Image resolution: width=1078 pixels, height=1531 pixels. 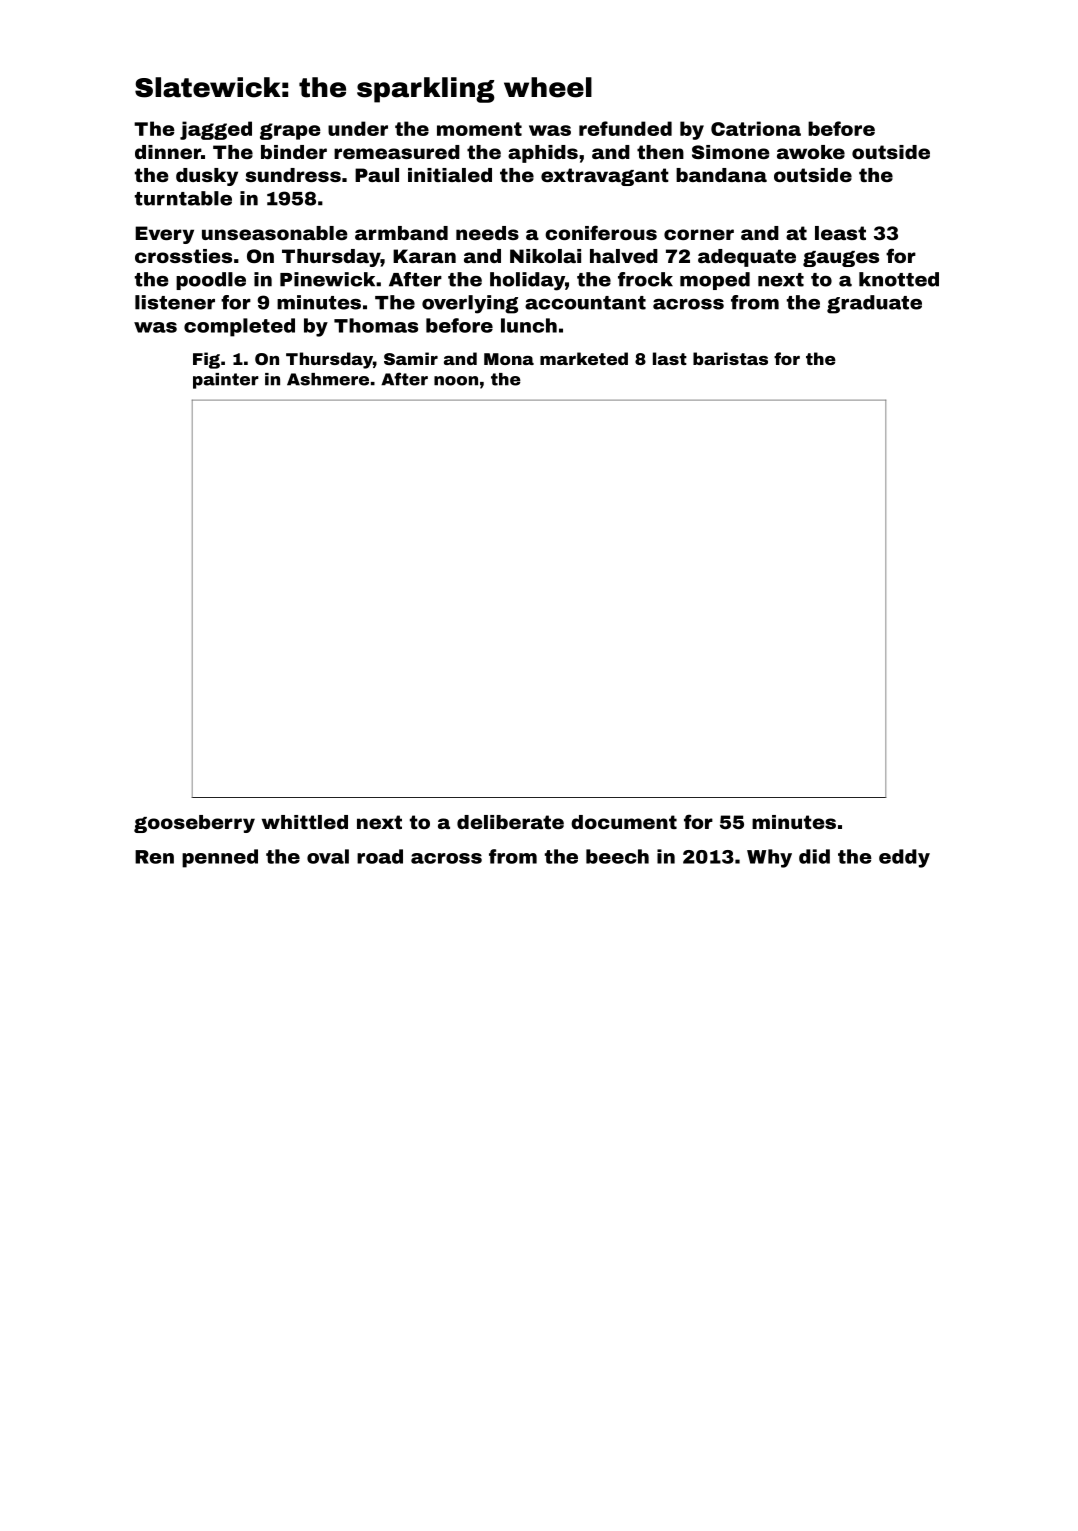 I want to click on least, so click(x=840, y=233).
